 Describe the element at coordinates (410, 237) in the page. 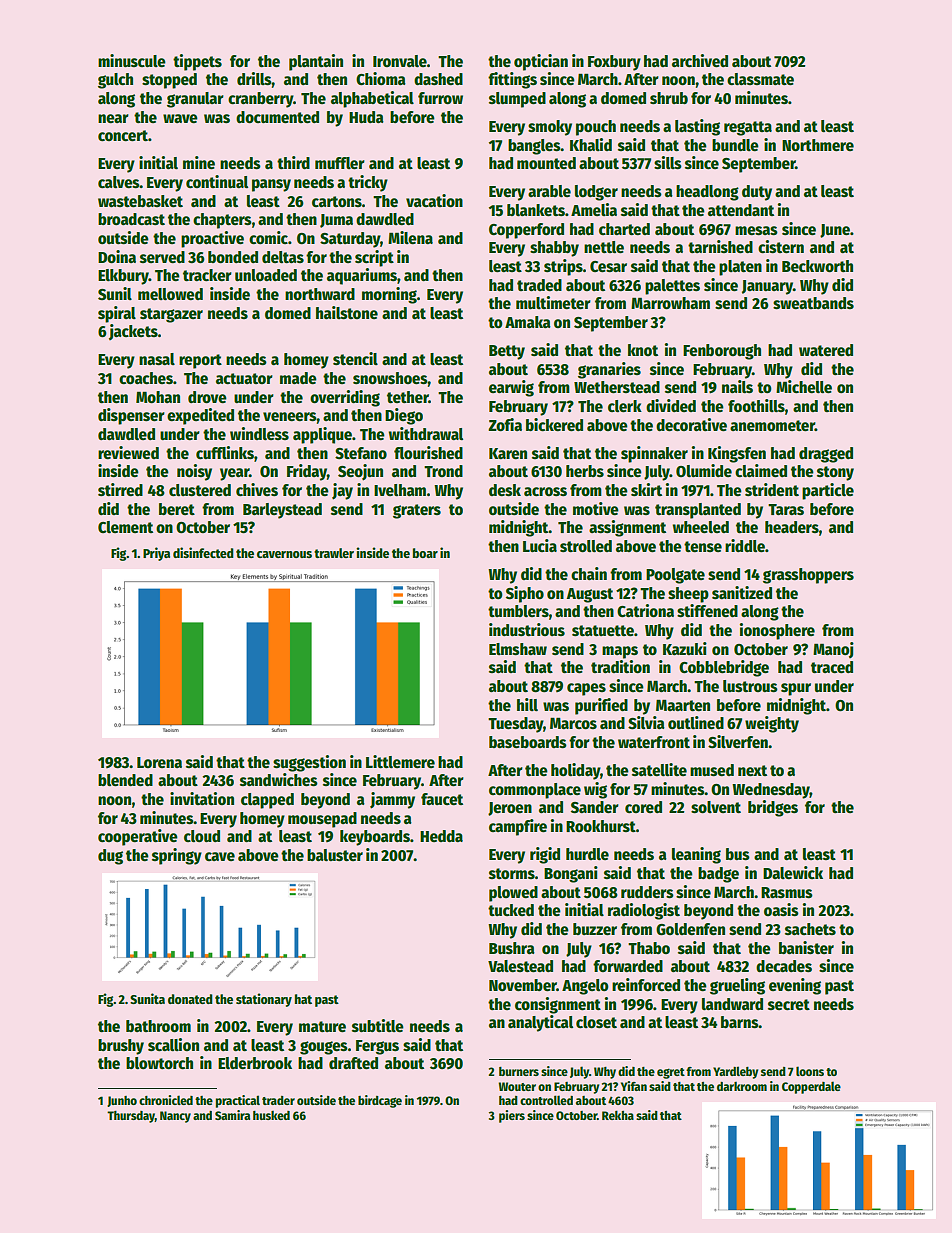

I see `Milena` at that location.
